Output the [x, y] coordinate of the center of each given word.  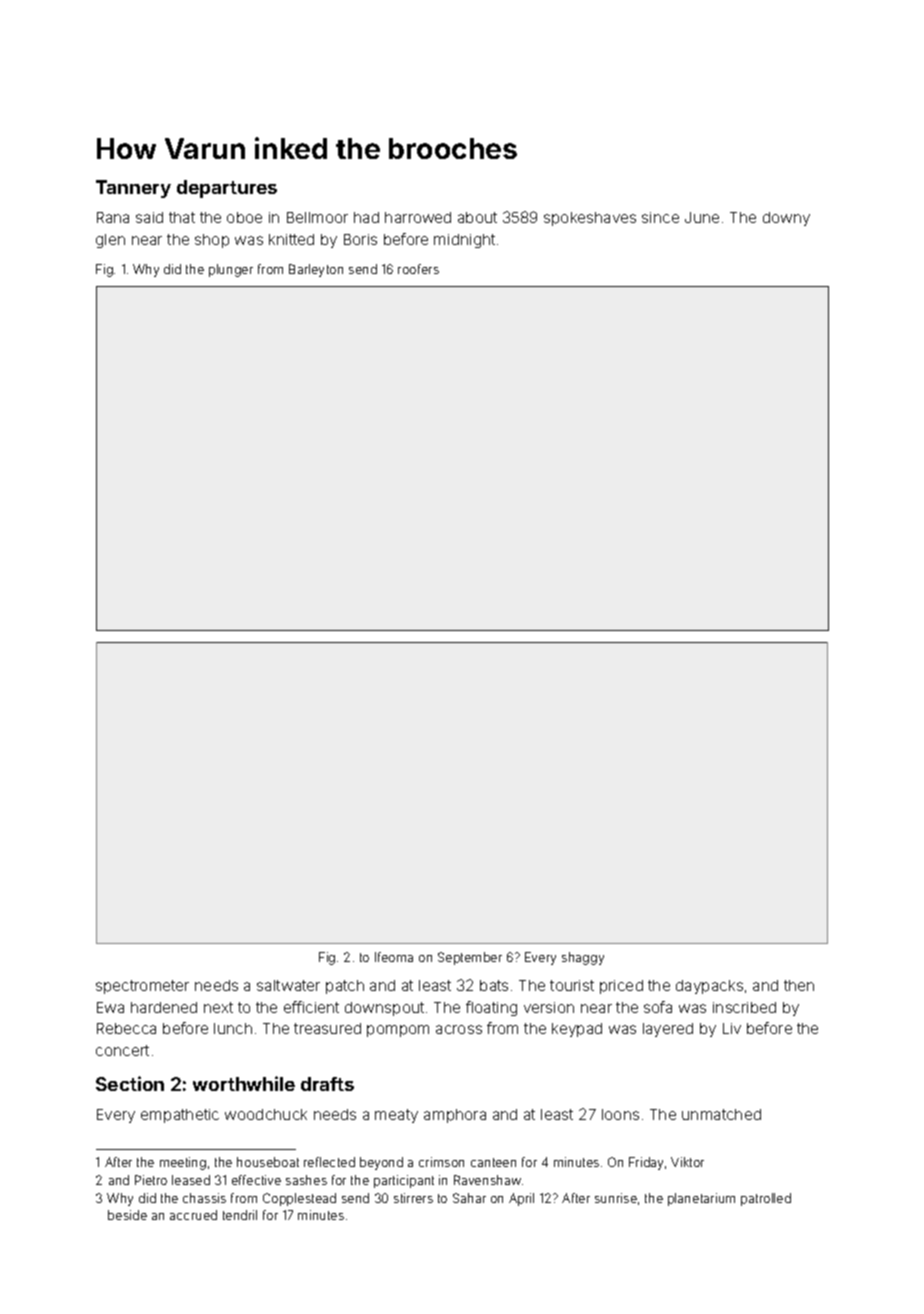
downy [786, 219]
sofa [658, 1007]
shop [212, 241]
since [660, 217]
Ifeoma [394, 957]
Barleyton [316, 270]
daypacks [709, 987]
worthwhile [244, 1083]
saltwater [288, 985]
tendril [240, 1215]
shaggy [583, 958]
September [470, 958]
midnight [464, 241]
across [459, 1029]
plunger [231, 270]
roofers [418, 269]
